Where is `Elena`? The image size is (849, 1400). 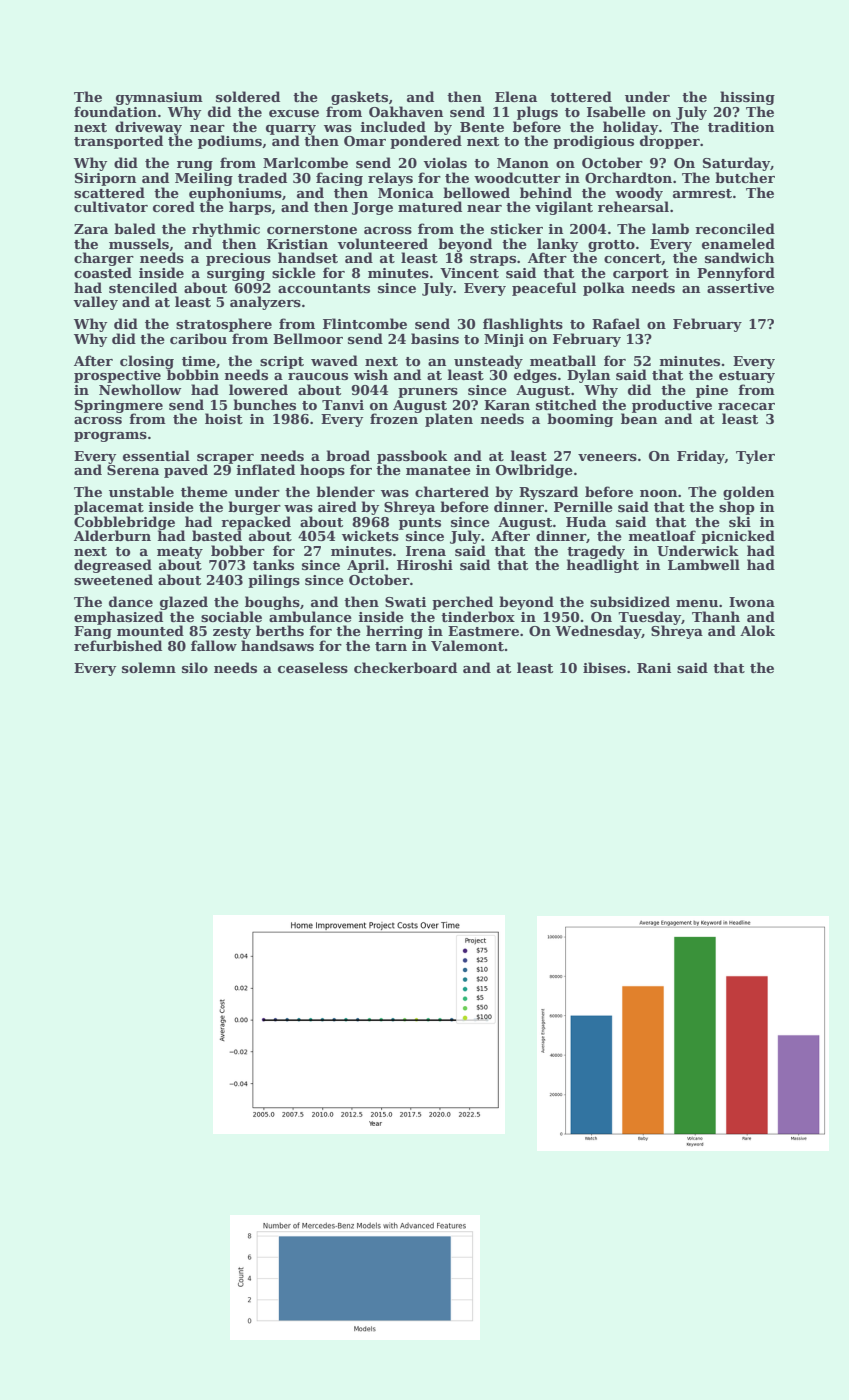
Elena is located at coordinates (516, 96).
